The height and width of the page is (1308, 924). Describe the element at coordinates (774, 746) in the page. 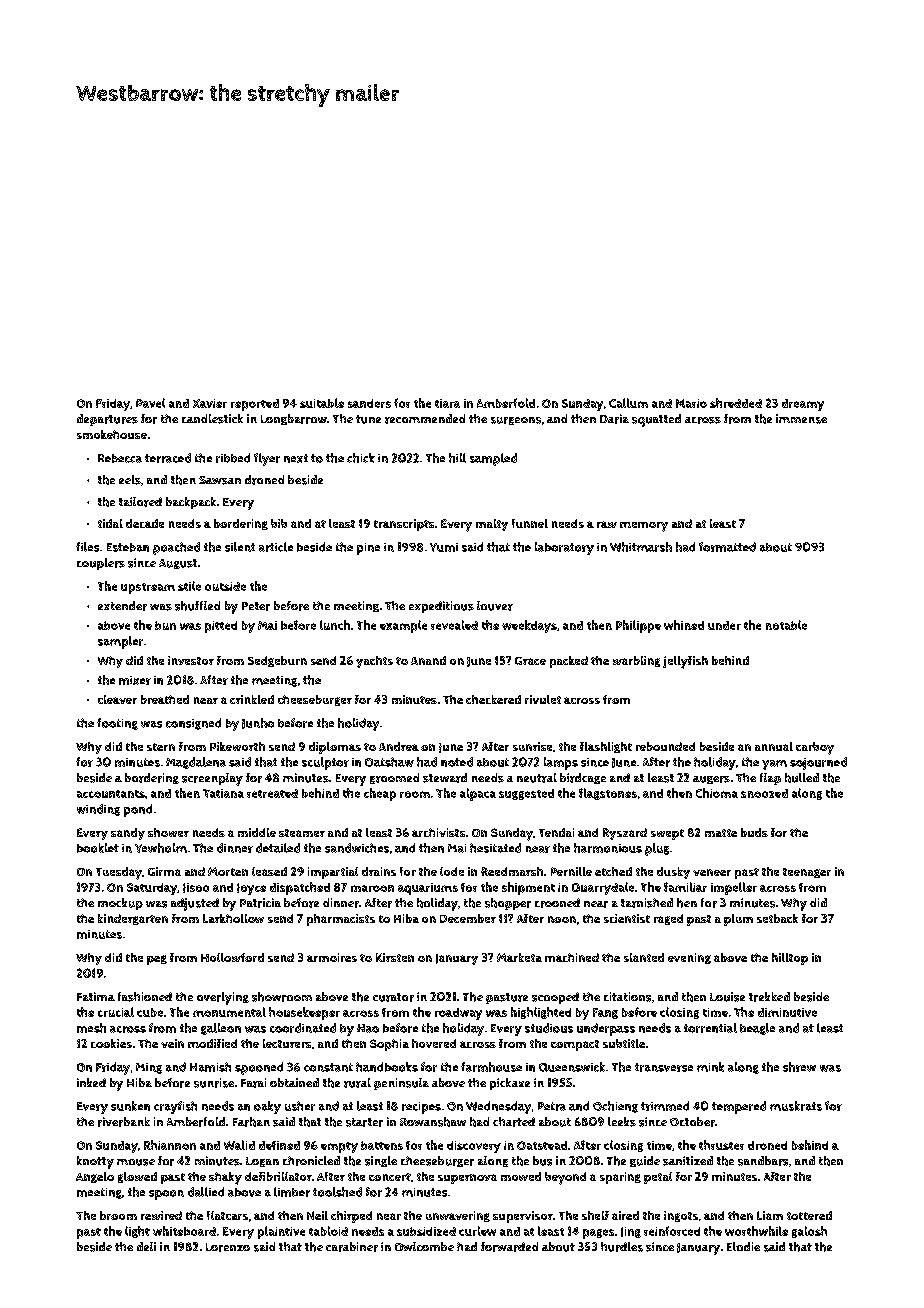

I see `annual` at that location.
